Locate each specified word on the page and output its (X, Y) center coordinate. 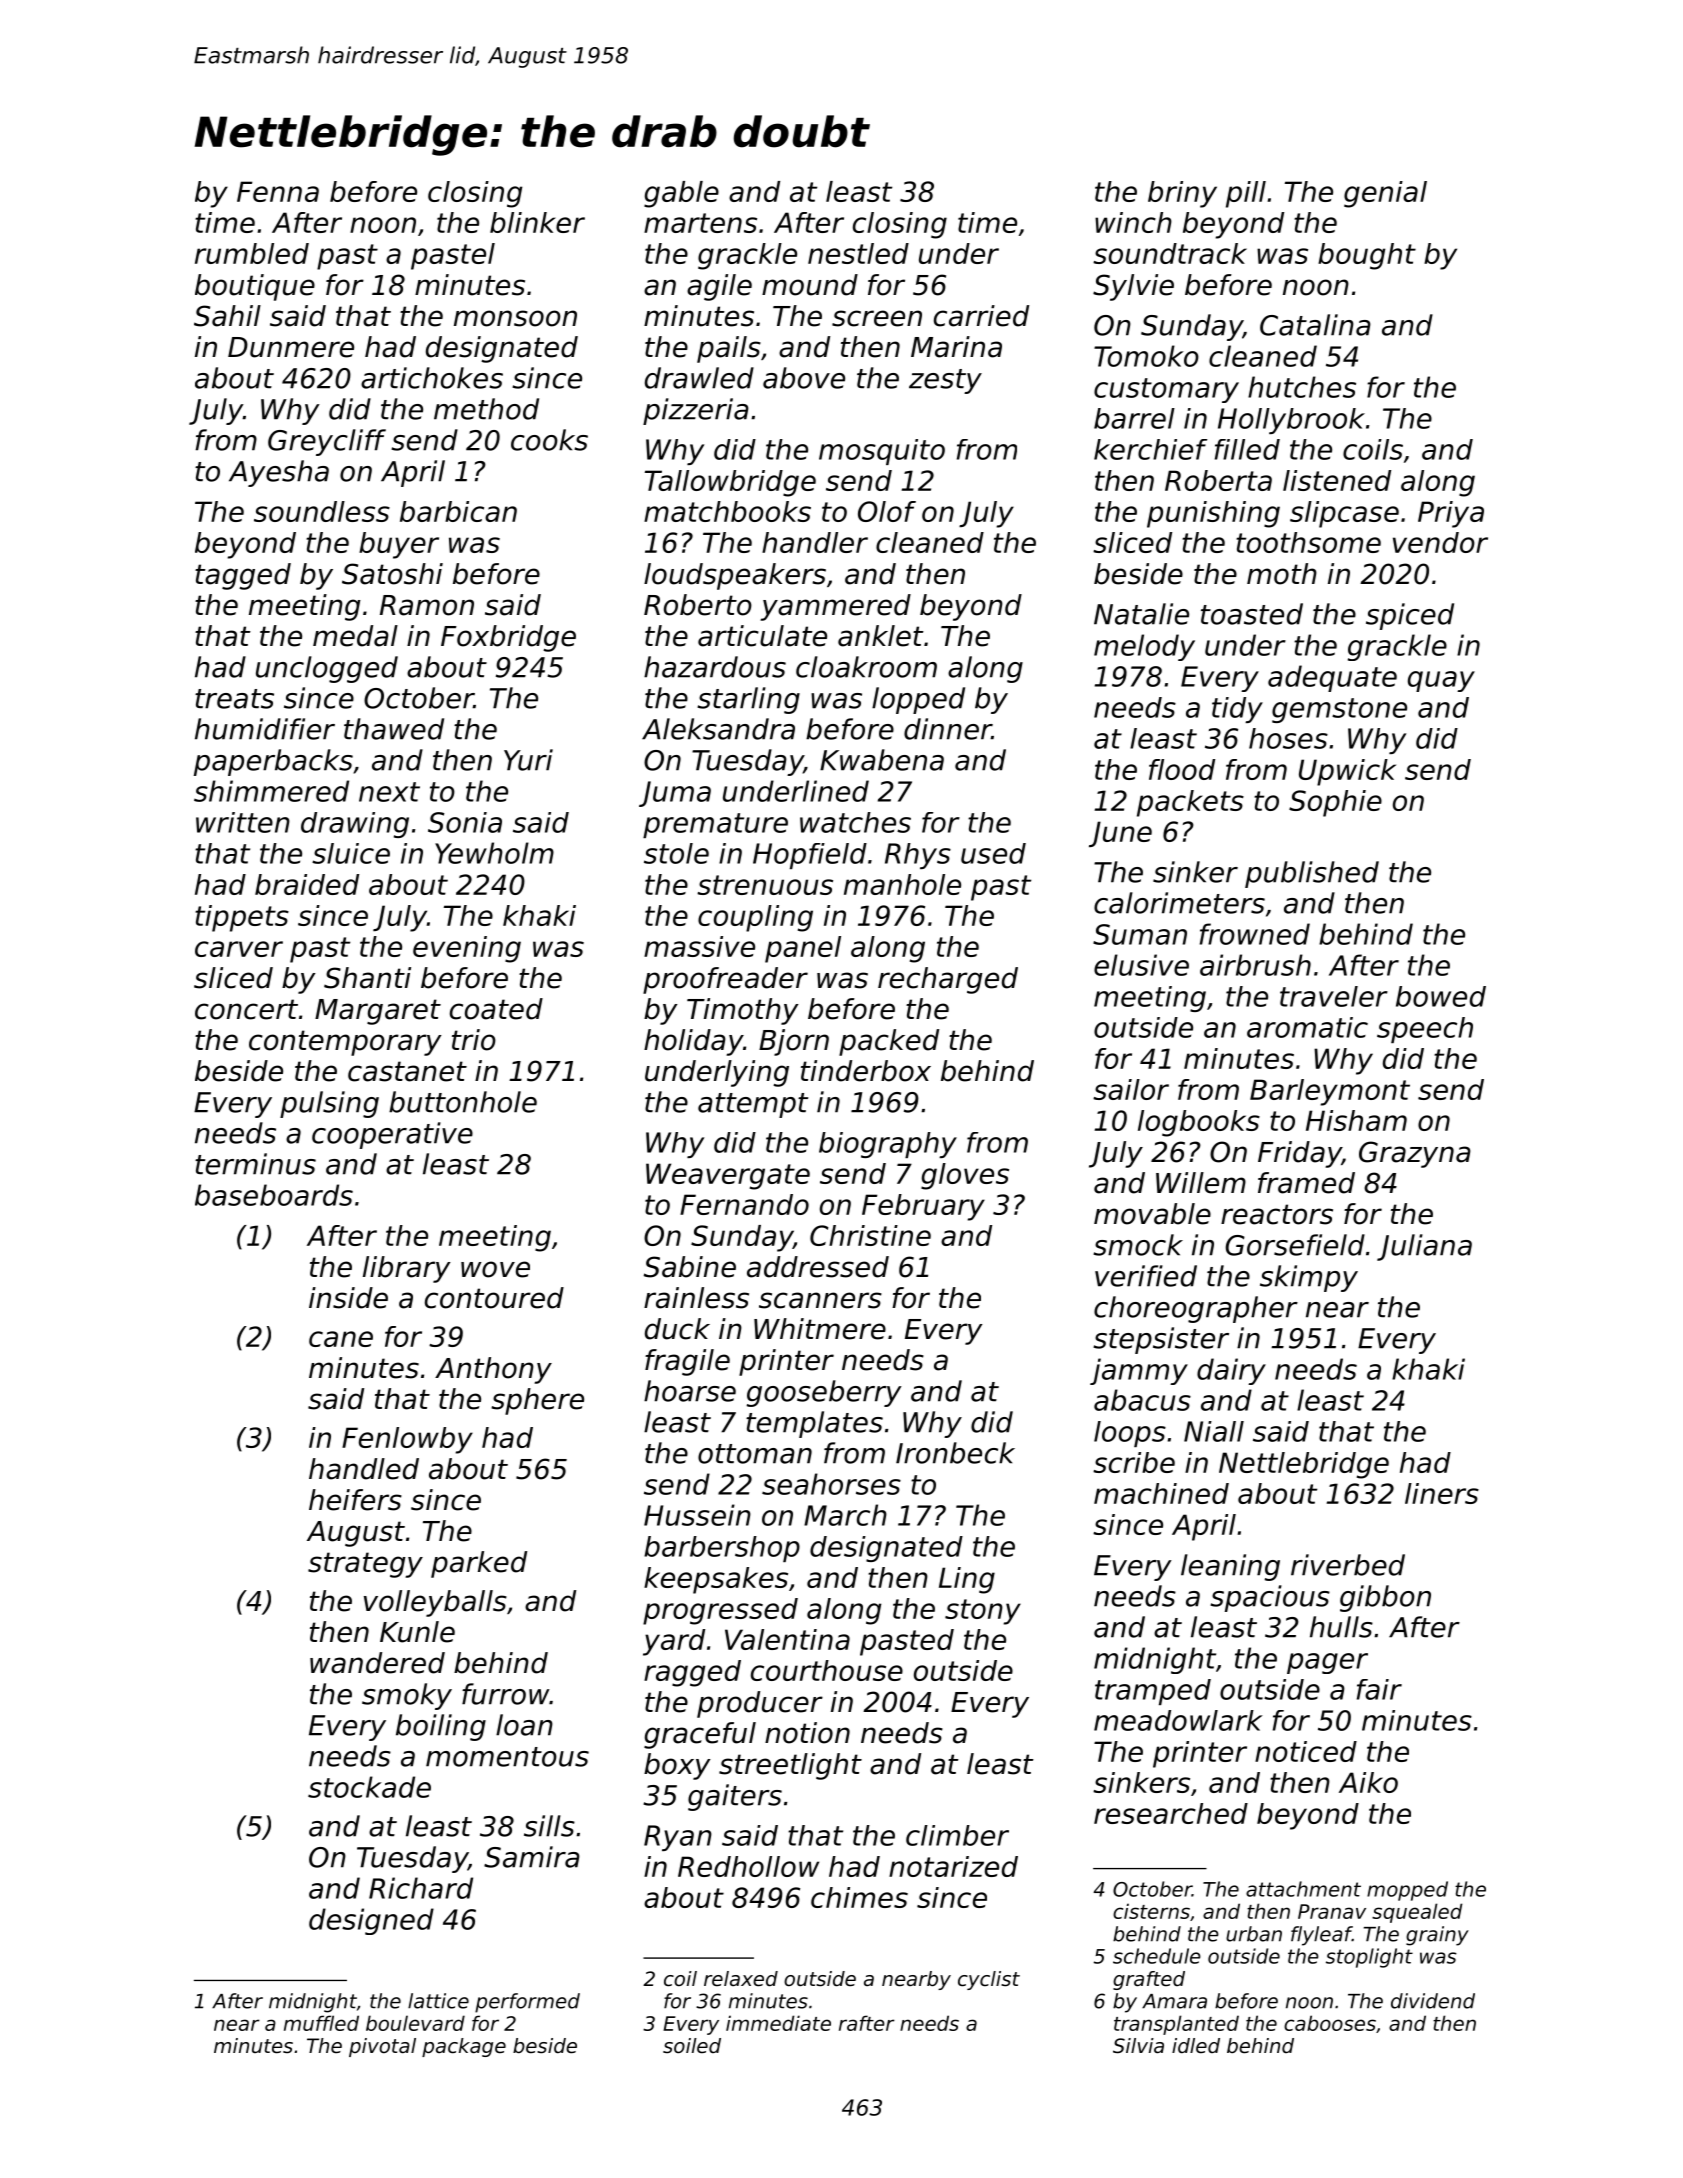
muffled (321, 2023)
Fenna (278, 191)
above (804, 378)
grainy (1437, 1936)
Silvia (1138, 2046)
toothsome (1308, 542)
